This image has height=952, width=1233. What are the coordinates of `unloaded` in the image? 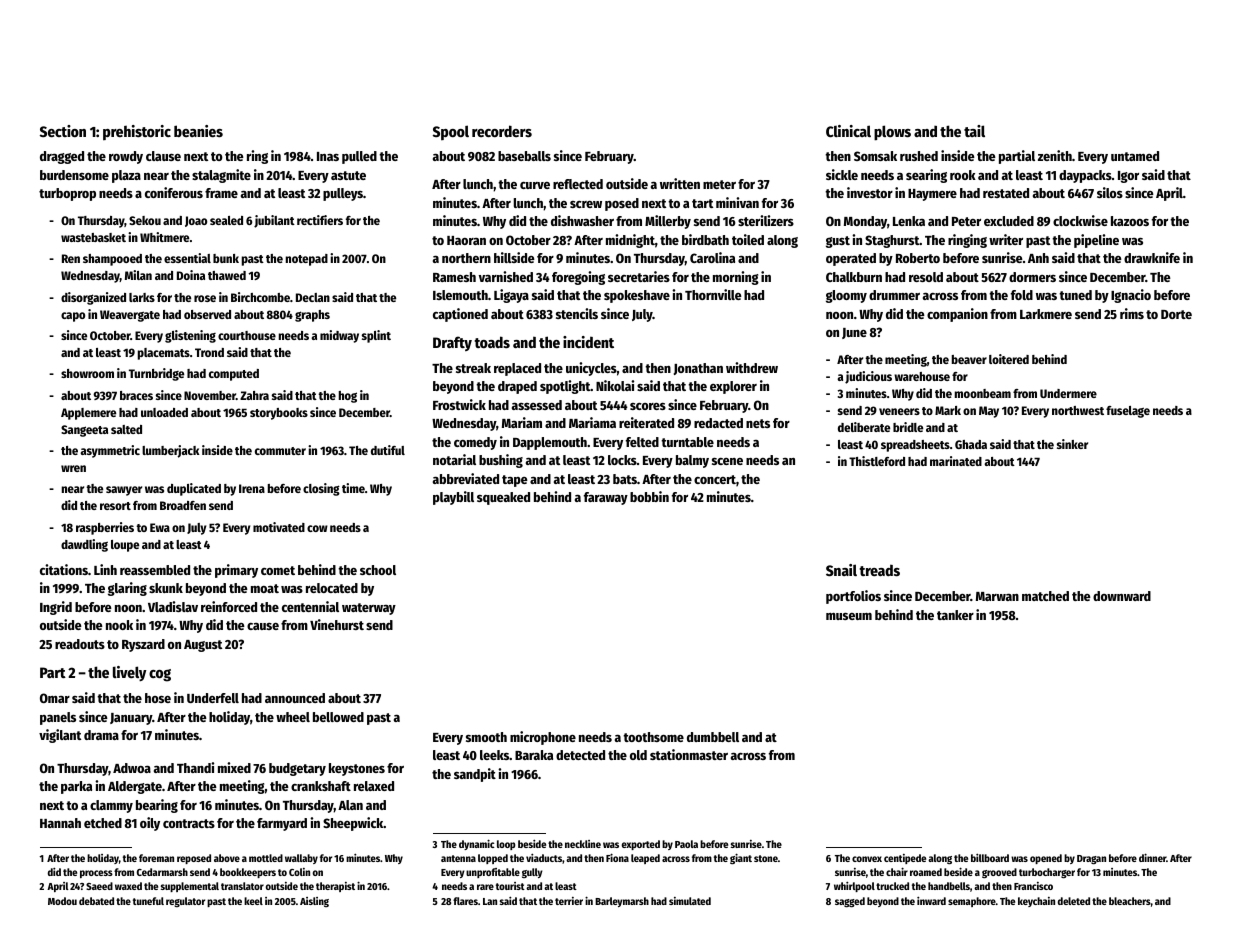 It's located at (164, 412).
